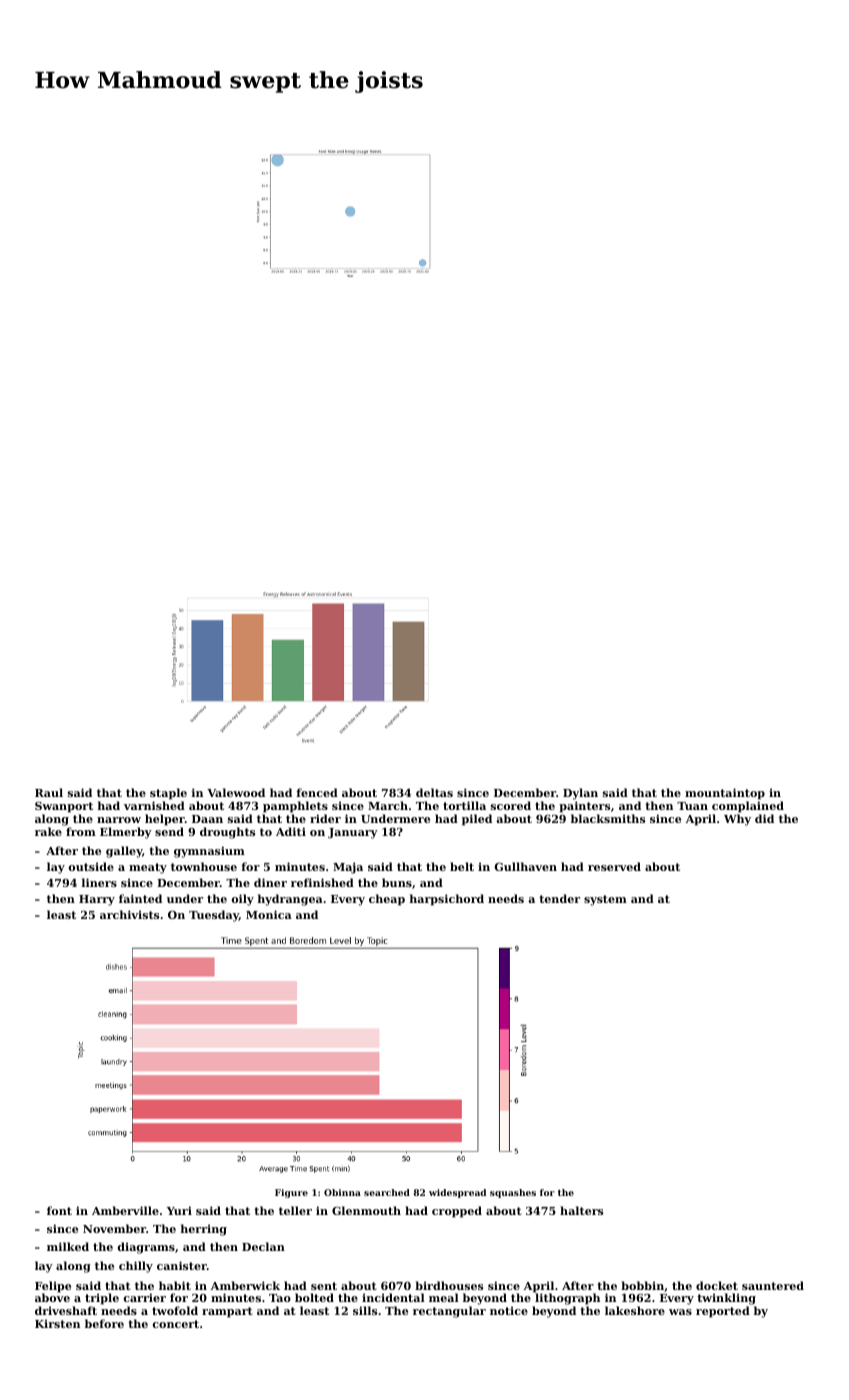 The height and width of the screenshot is (1400, 849). I want to click on Kirsten, so click(57, 1323).
